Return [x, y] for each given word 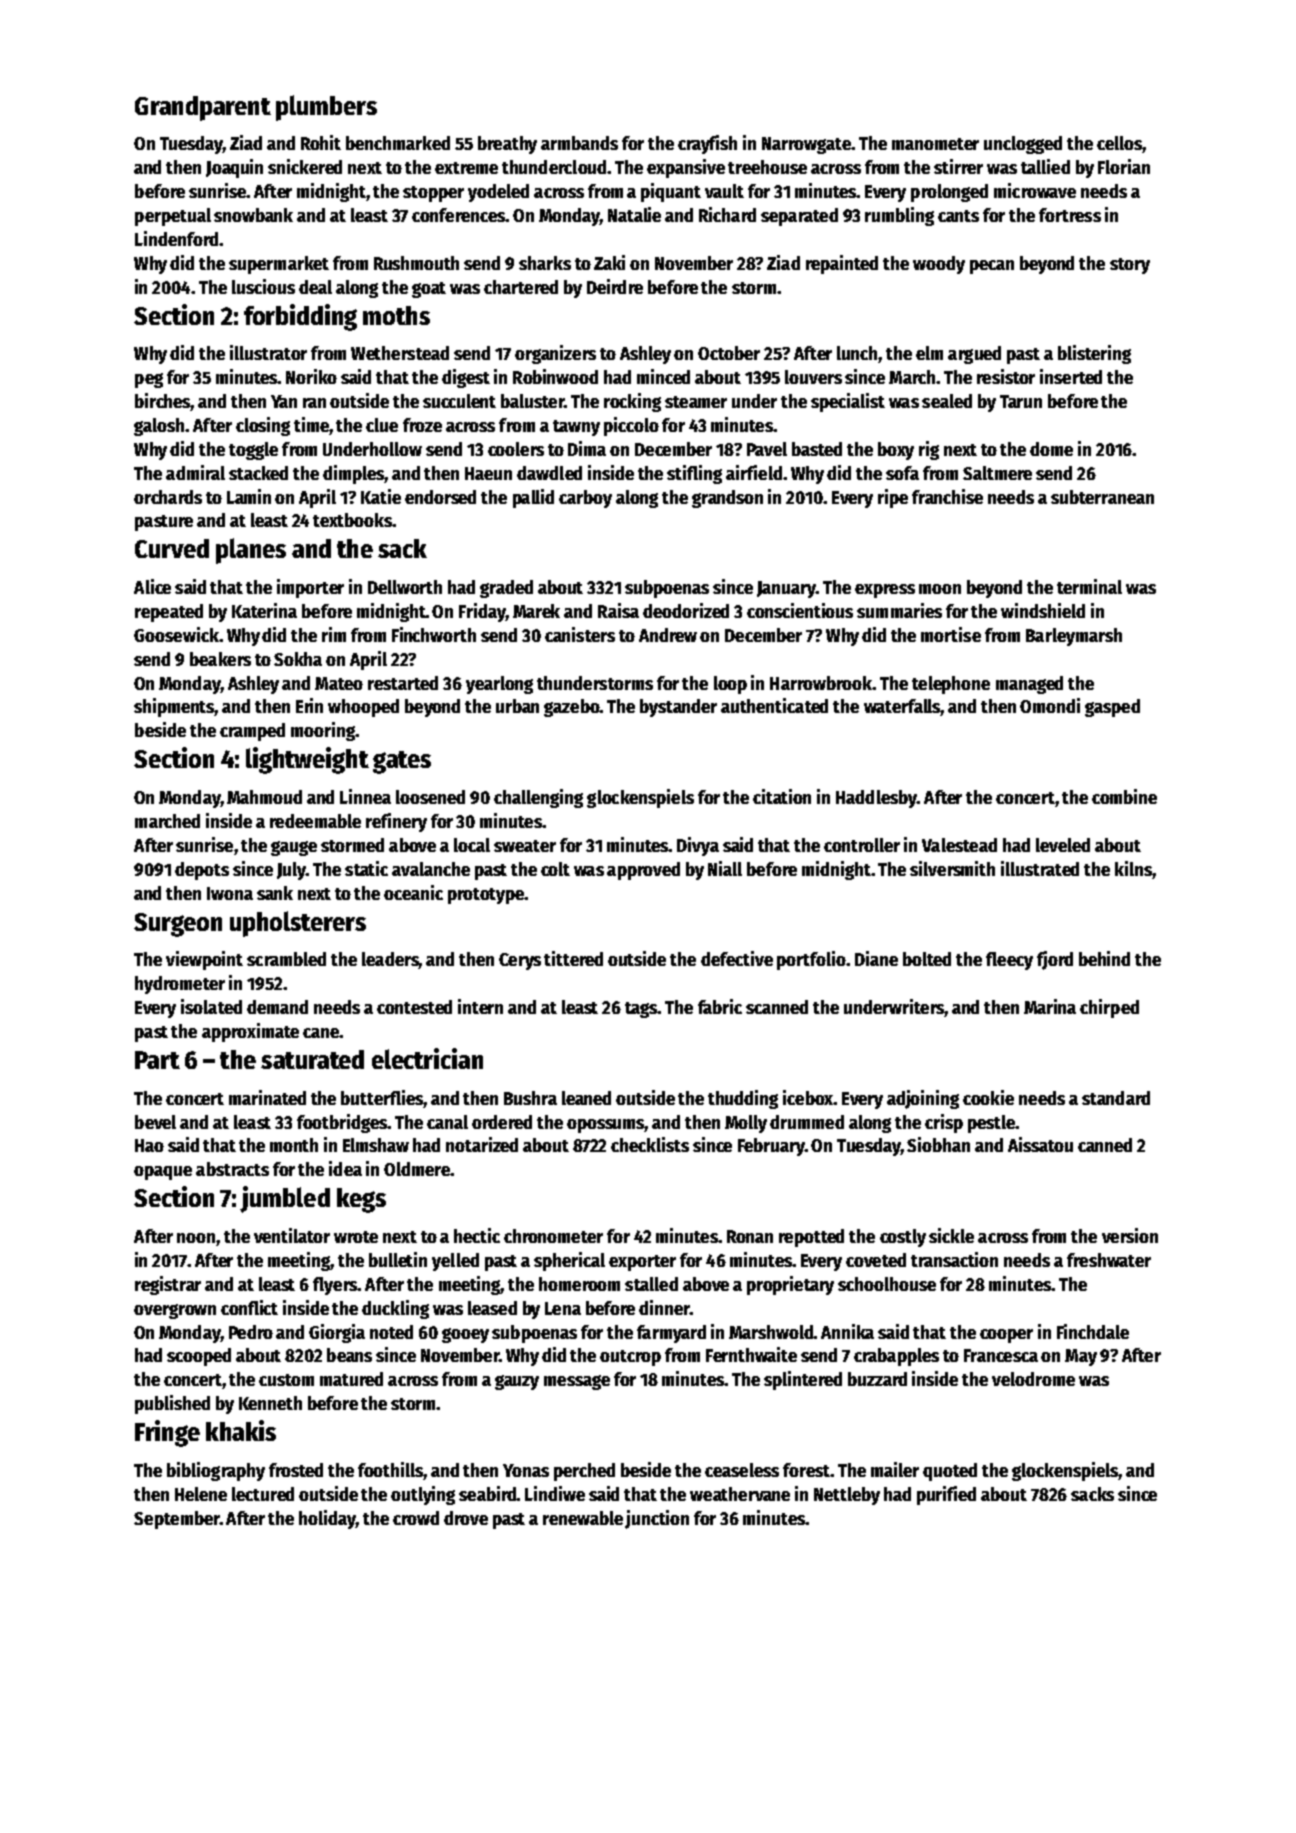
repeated [169, 613]
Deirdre [615, 286]
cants [958, 216]
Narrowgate [806, 145]
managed [1029, 685]
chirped [1109, 1008]
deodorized [686, 610]
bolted [927, 959]
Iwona [230, 893]
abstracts [232, 1169]
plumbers [326, 108]
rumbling [899, 216]
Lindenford [176, 238]
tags [641, 1010]
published [172, 1404]
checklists [650, 1144]
